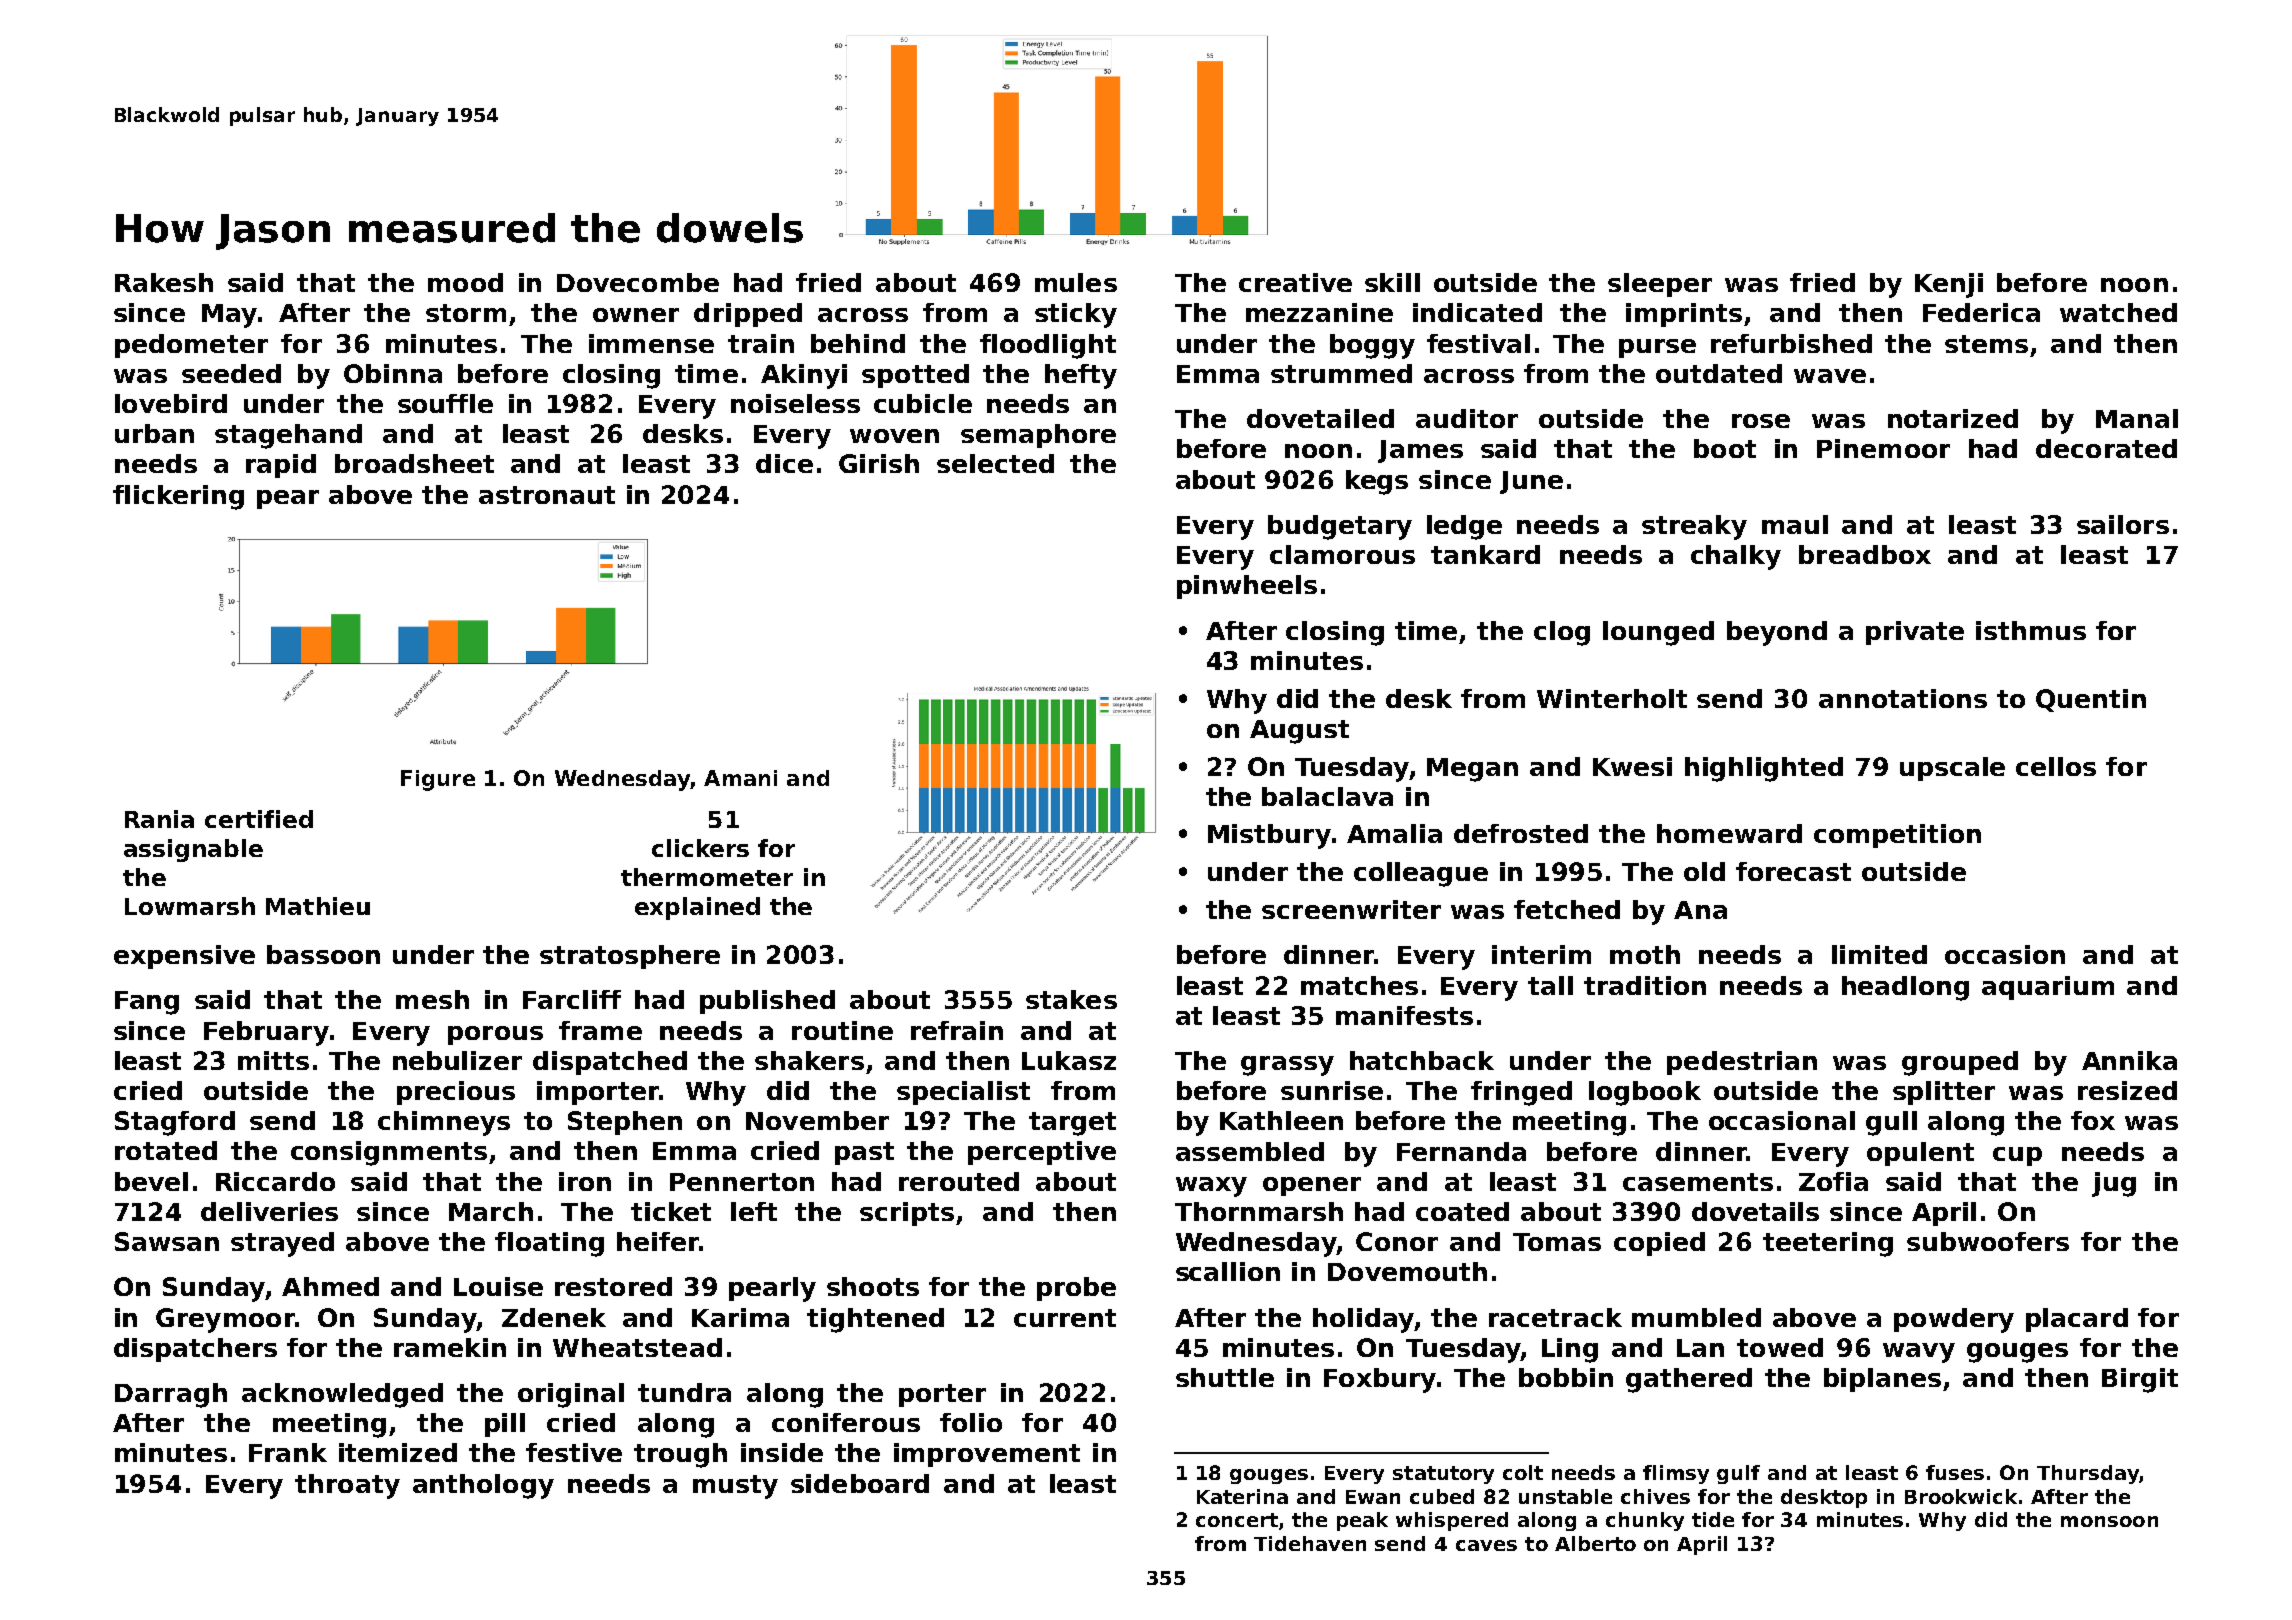  Describe the element at coordinates (282, 1244) in the page. I see `strayed` at that location.
